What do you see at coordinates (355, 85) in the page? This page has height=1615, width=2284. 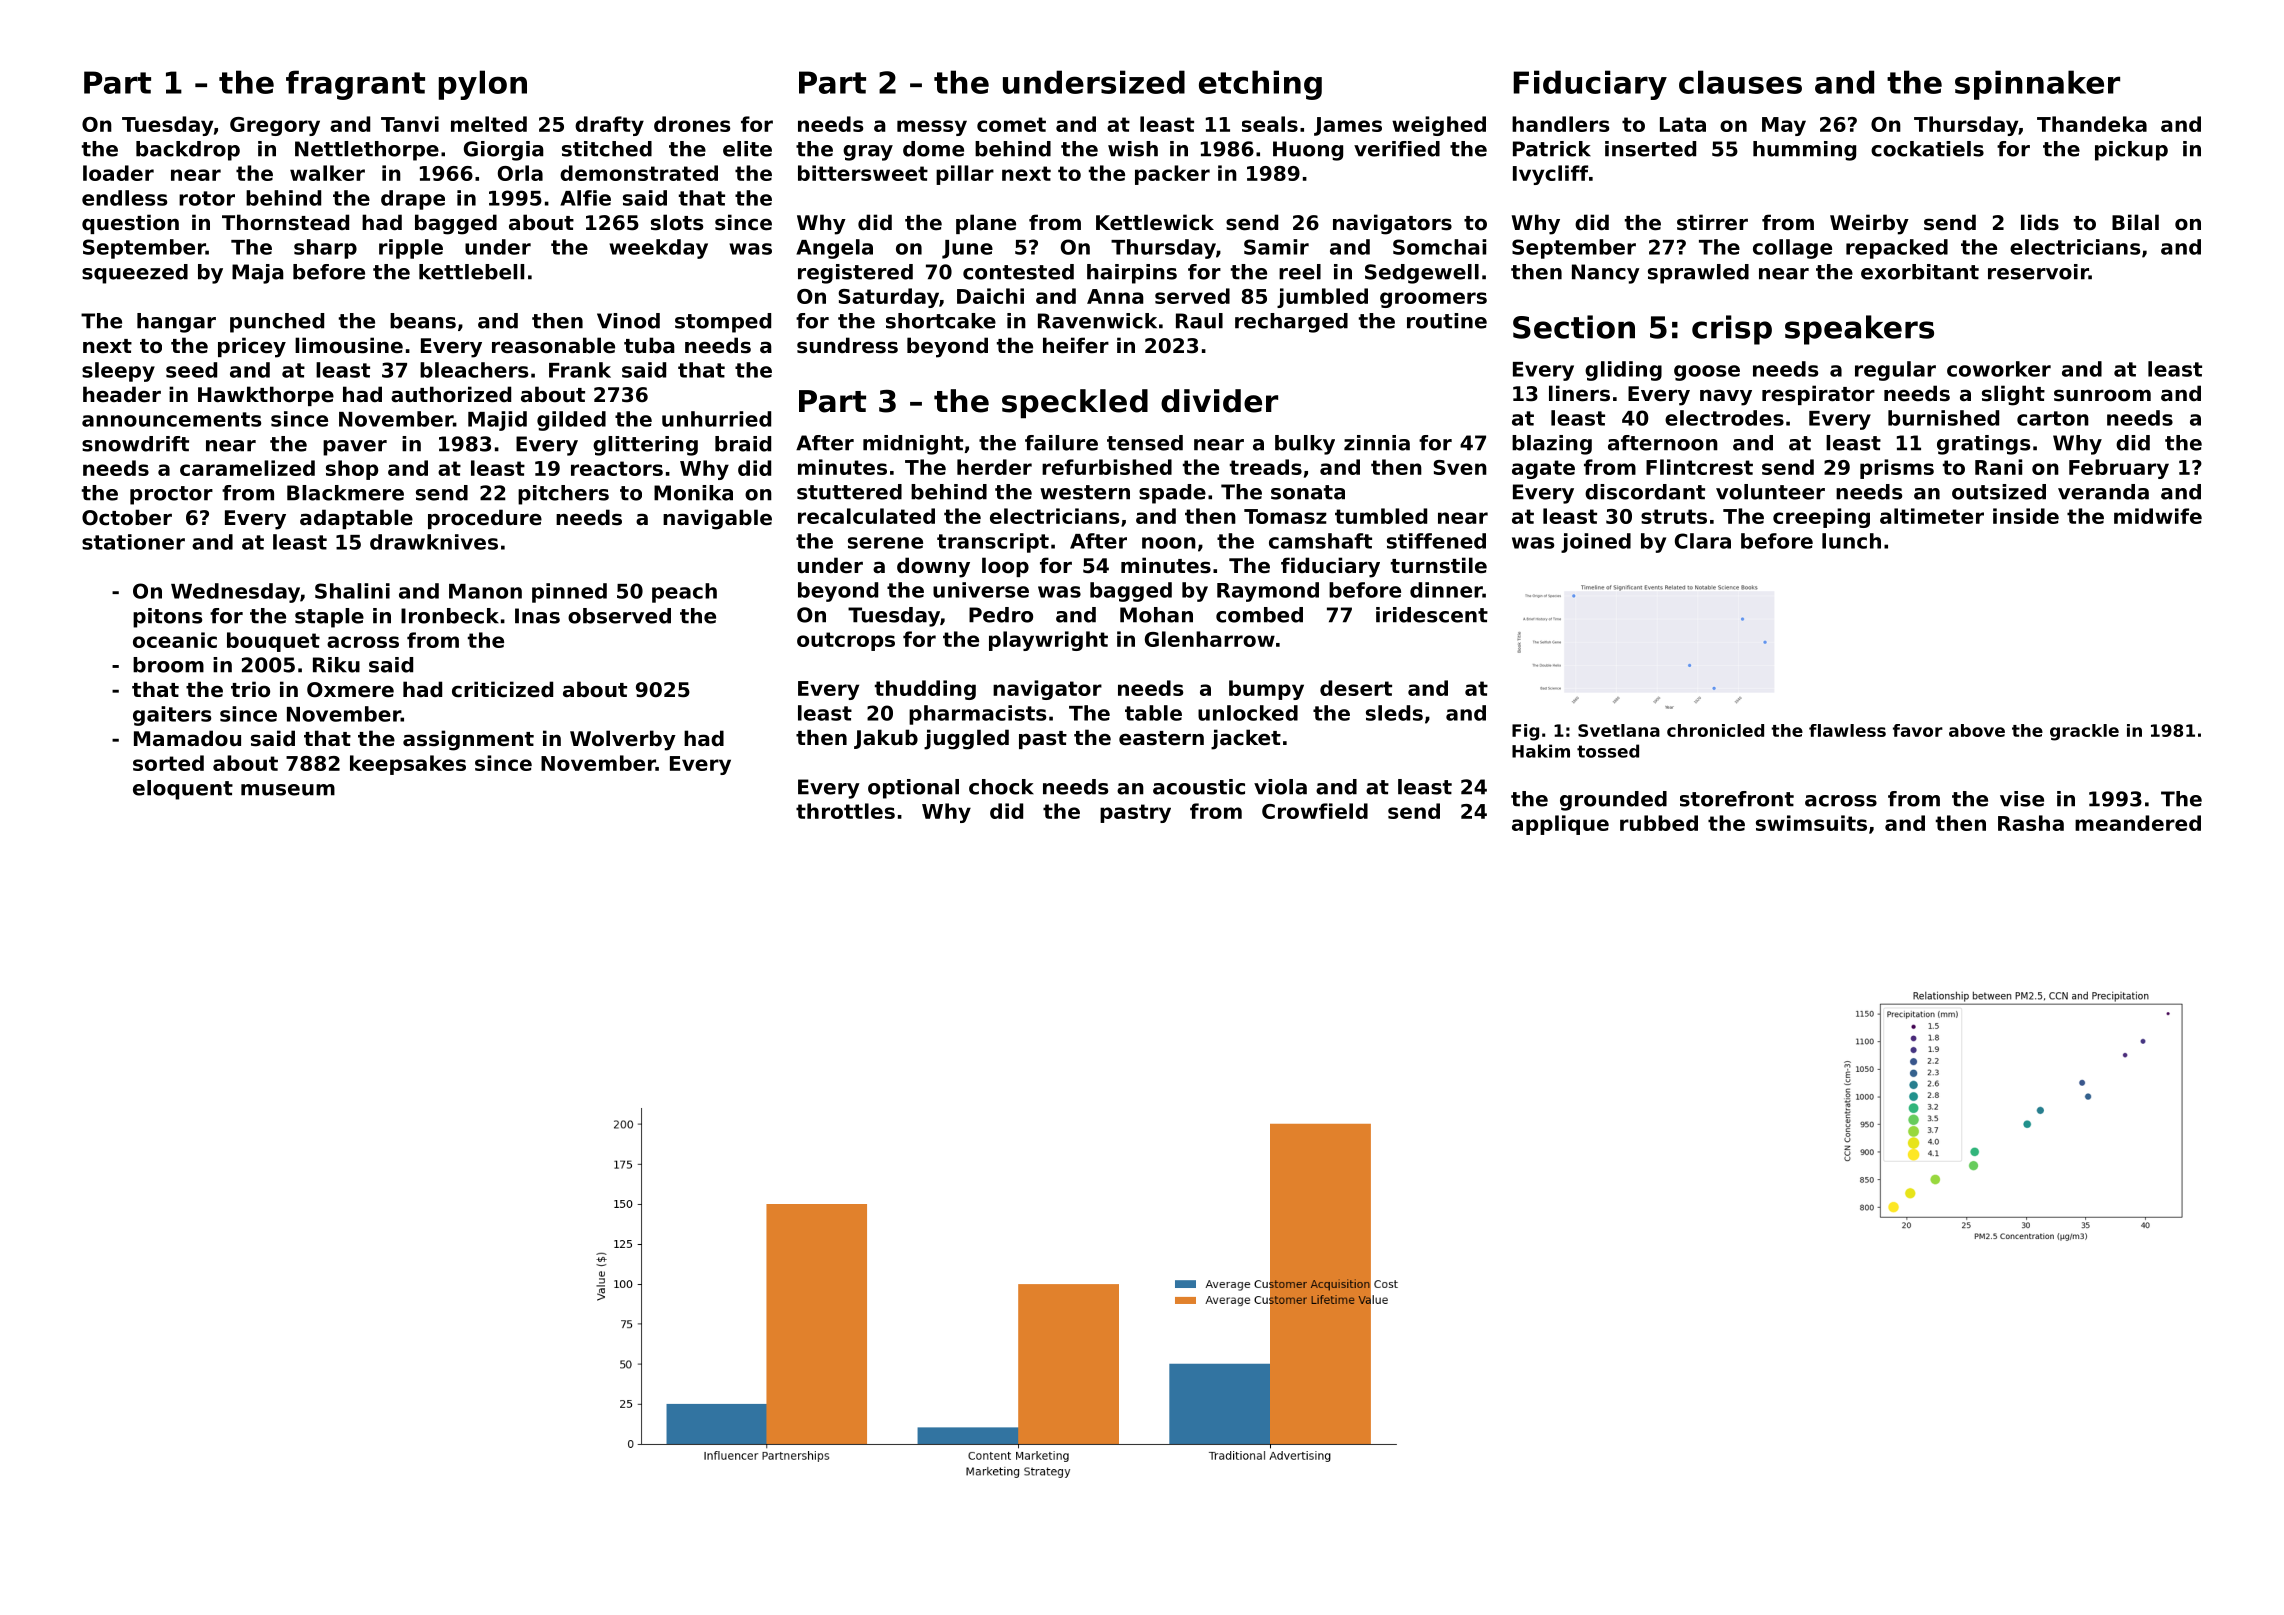 I see `fragrant` at bounding box center [355, 85].
